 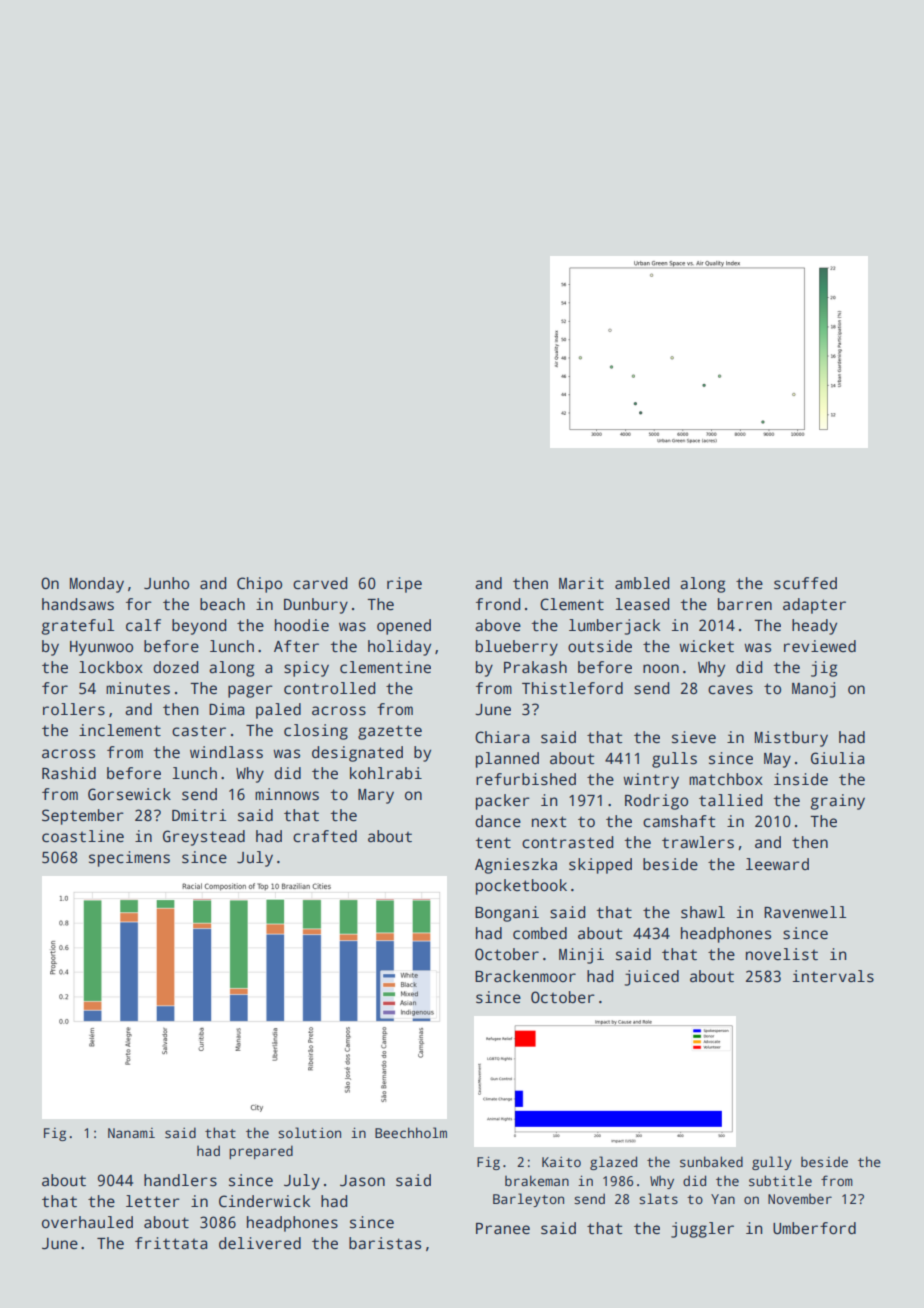 What do you see at coordinates (581, 583) in the page?
I see `Marit` at bounding box center [581, 583].
